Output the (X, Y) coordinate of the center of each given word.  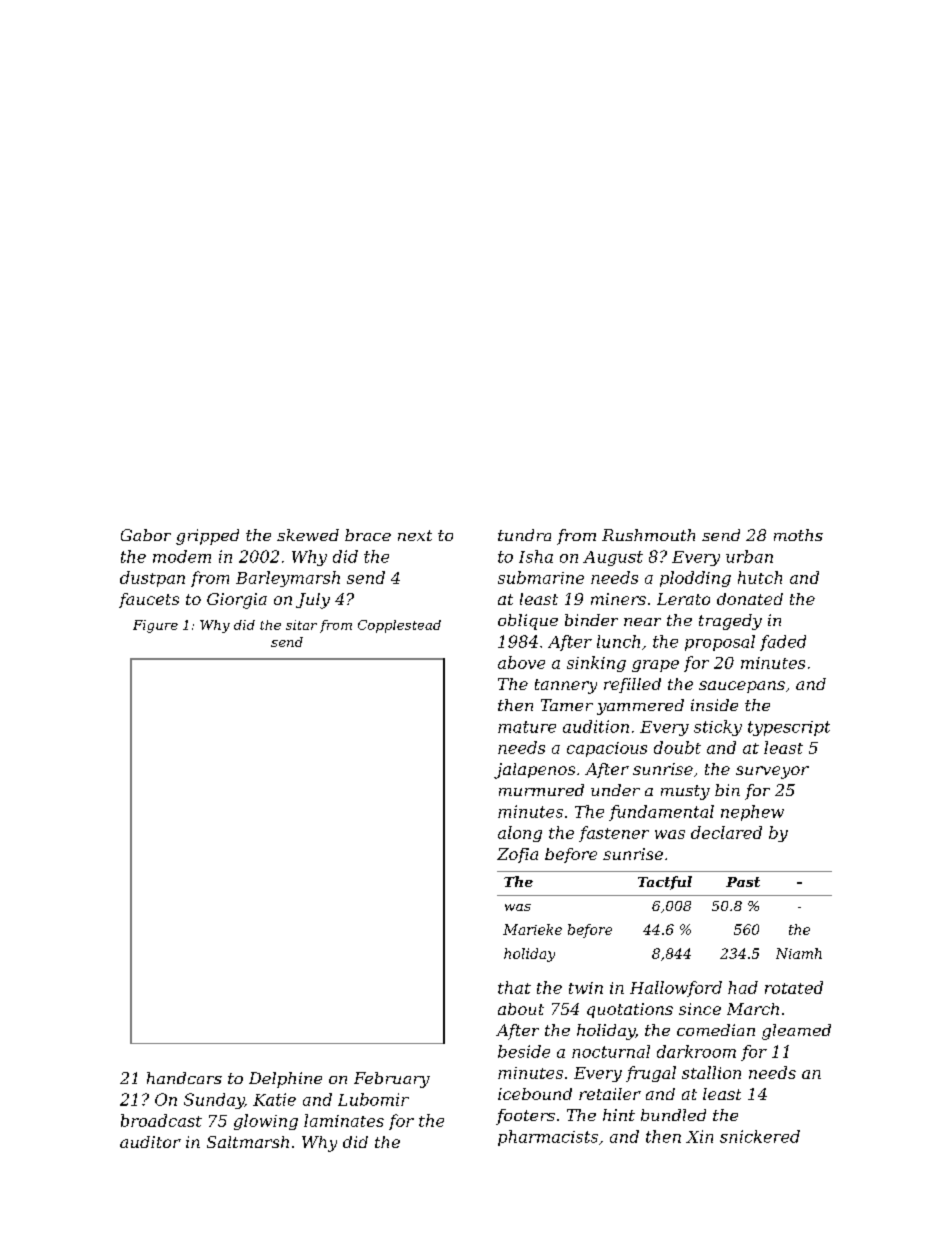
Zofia (517, 855)
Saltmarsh (248, 1142)
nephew (752, 813)
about (521, 1009)
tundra (524, 535)
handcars (184, 1078)
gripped (207, 537)
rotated (794, 987)
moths (798, 535)
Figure (155, 626)
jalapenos (534, 771)
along (520, 834)
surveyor (772, 772)
